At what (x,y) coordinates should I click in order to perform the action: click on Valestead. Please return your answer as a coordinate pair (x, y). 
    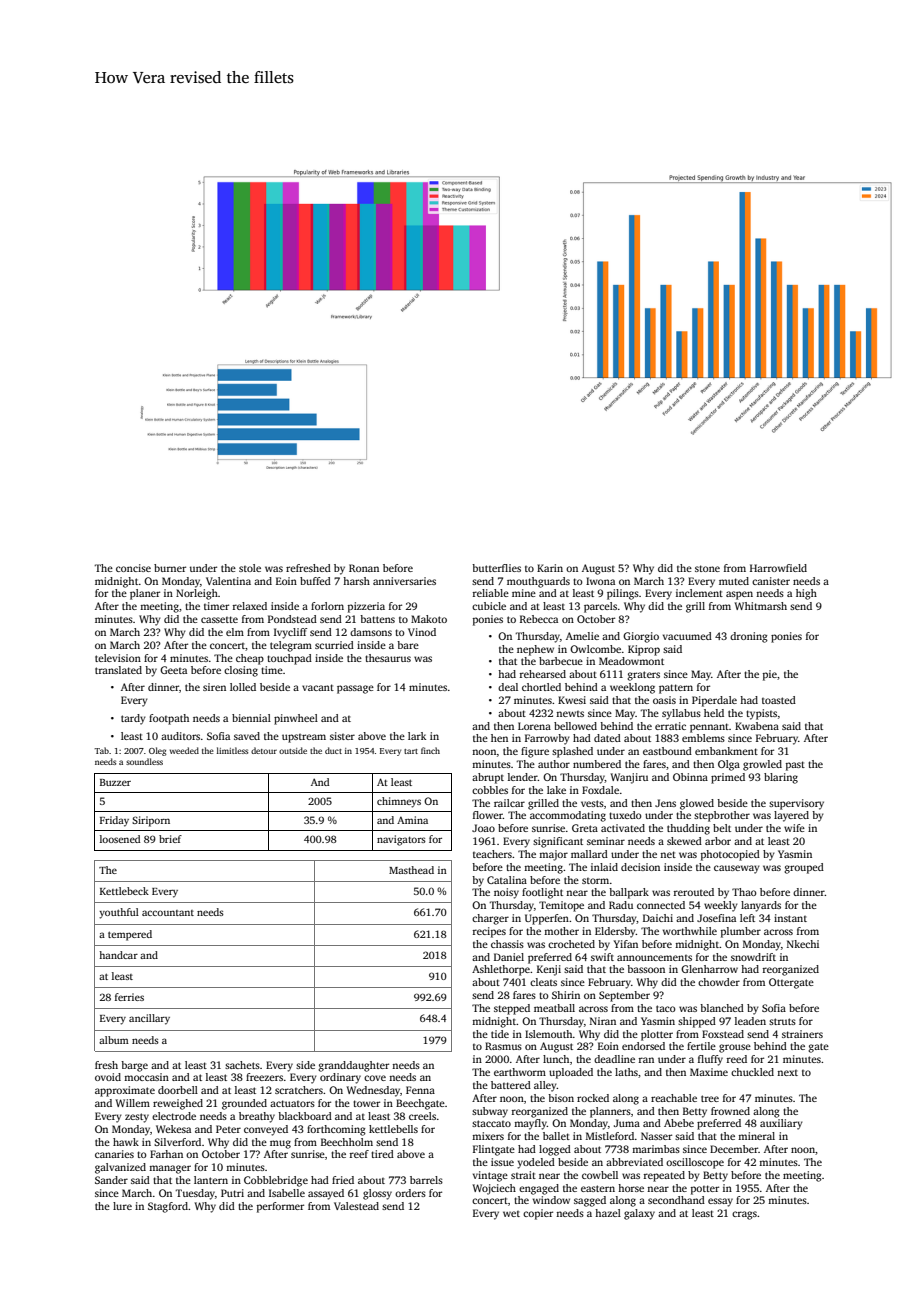
    Looking at the image, I should click on (356, 1206).
